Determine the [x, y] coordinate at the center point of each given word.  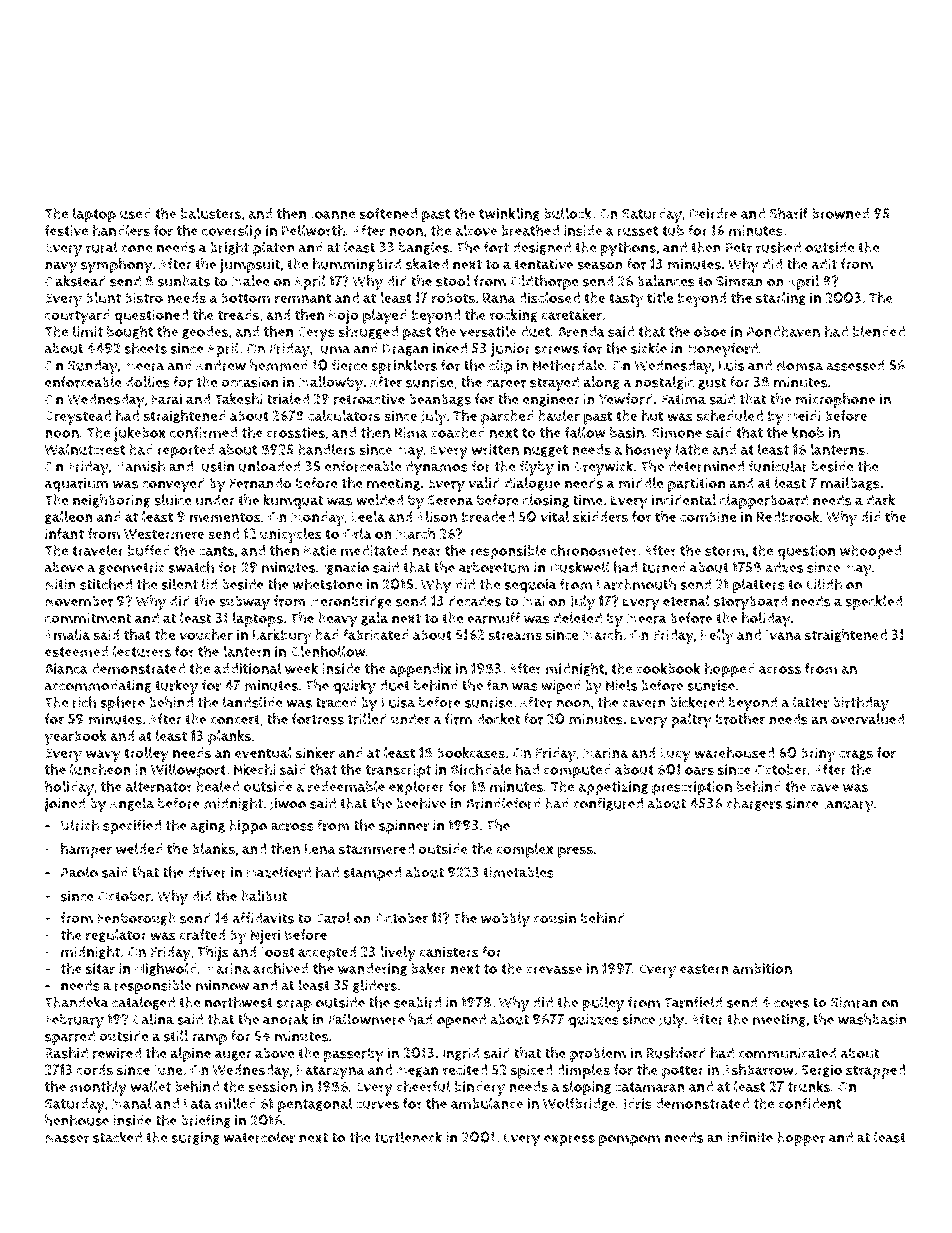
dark [880, 500]
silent [180, 584]
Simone [677, 432]
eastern [704, 969]
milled [235, 1103]
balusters [211, 214]
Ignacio [346, 568]
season [600, 265]
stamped [372, 874]
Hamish [140, 466]
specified [132, 827]
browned [841, 214]
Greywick [603, 468]
